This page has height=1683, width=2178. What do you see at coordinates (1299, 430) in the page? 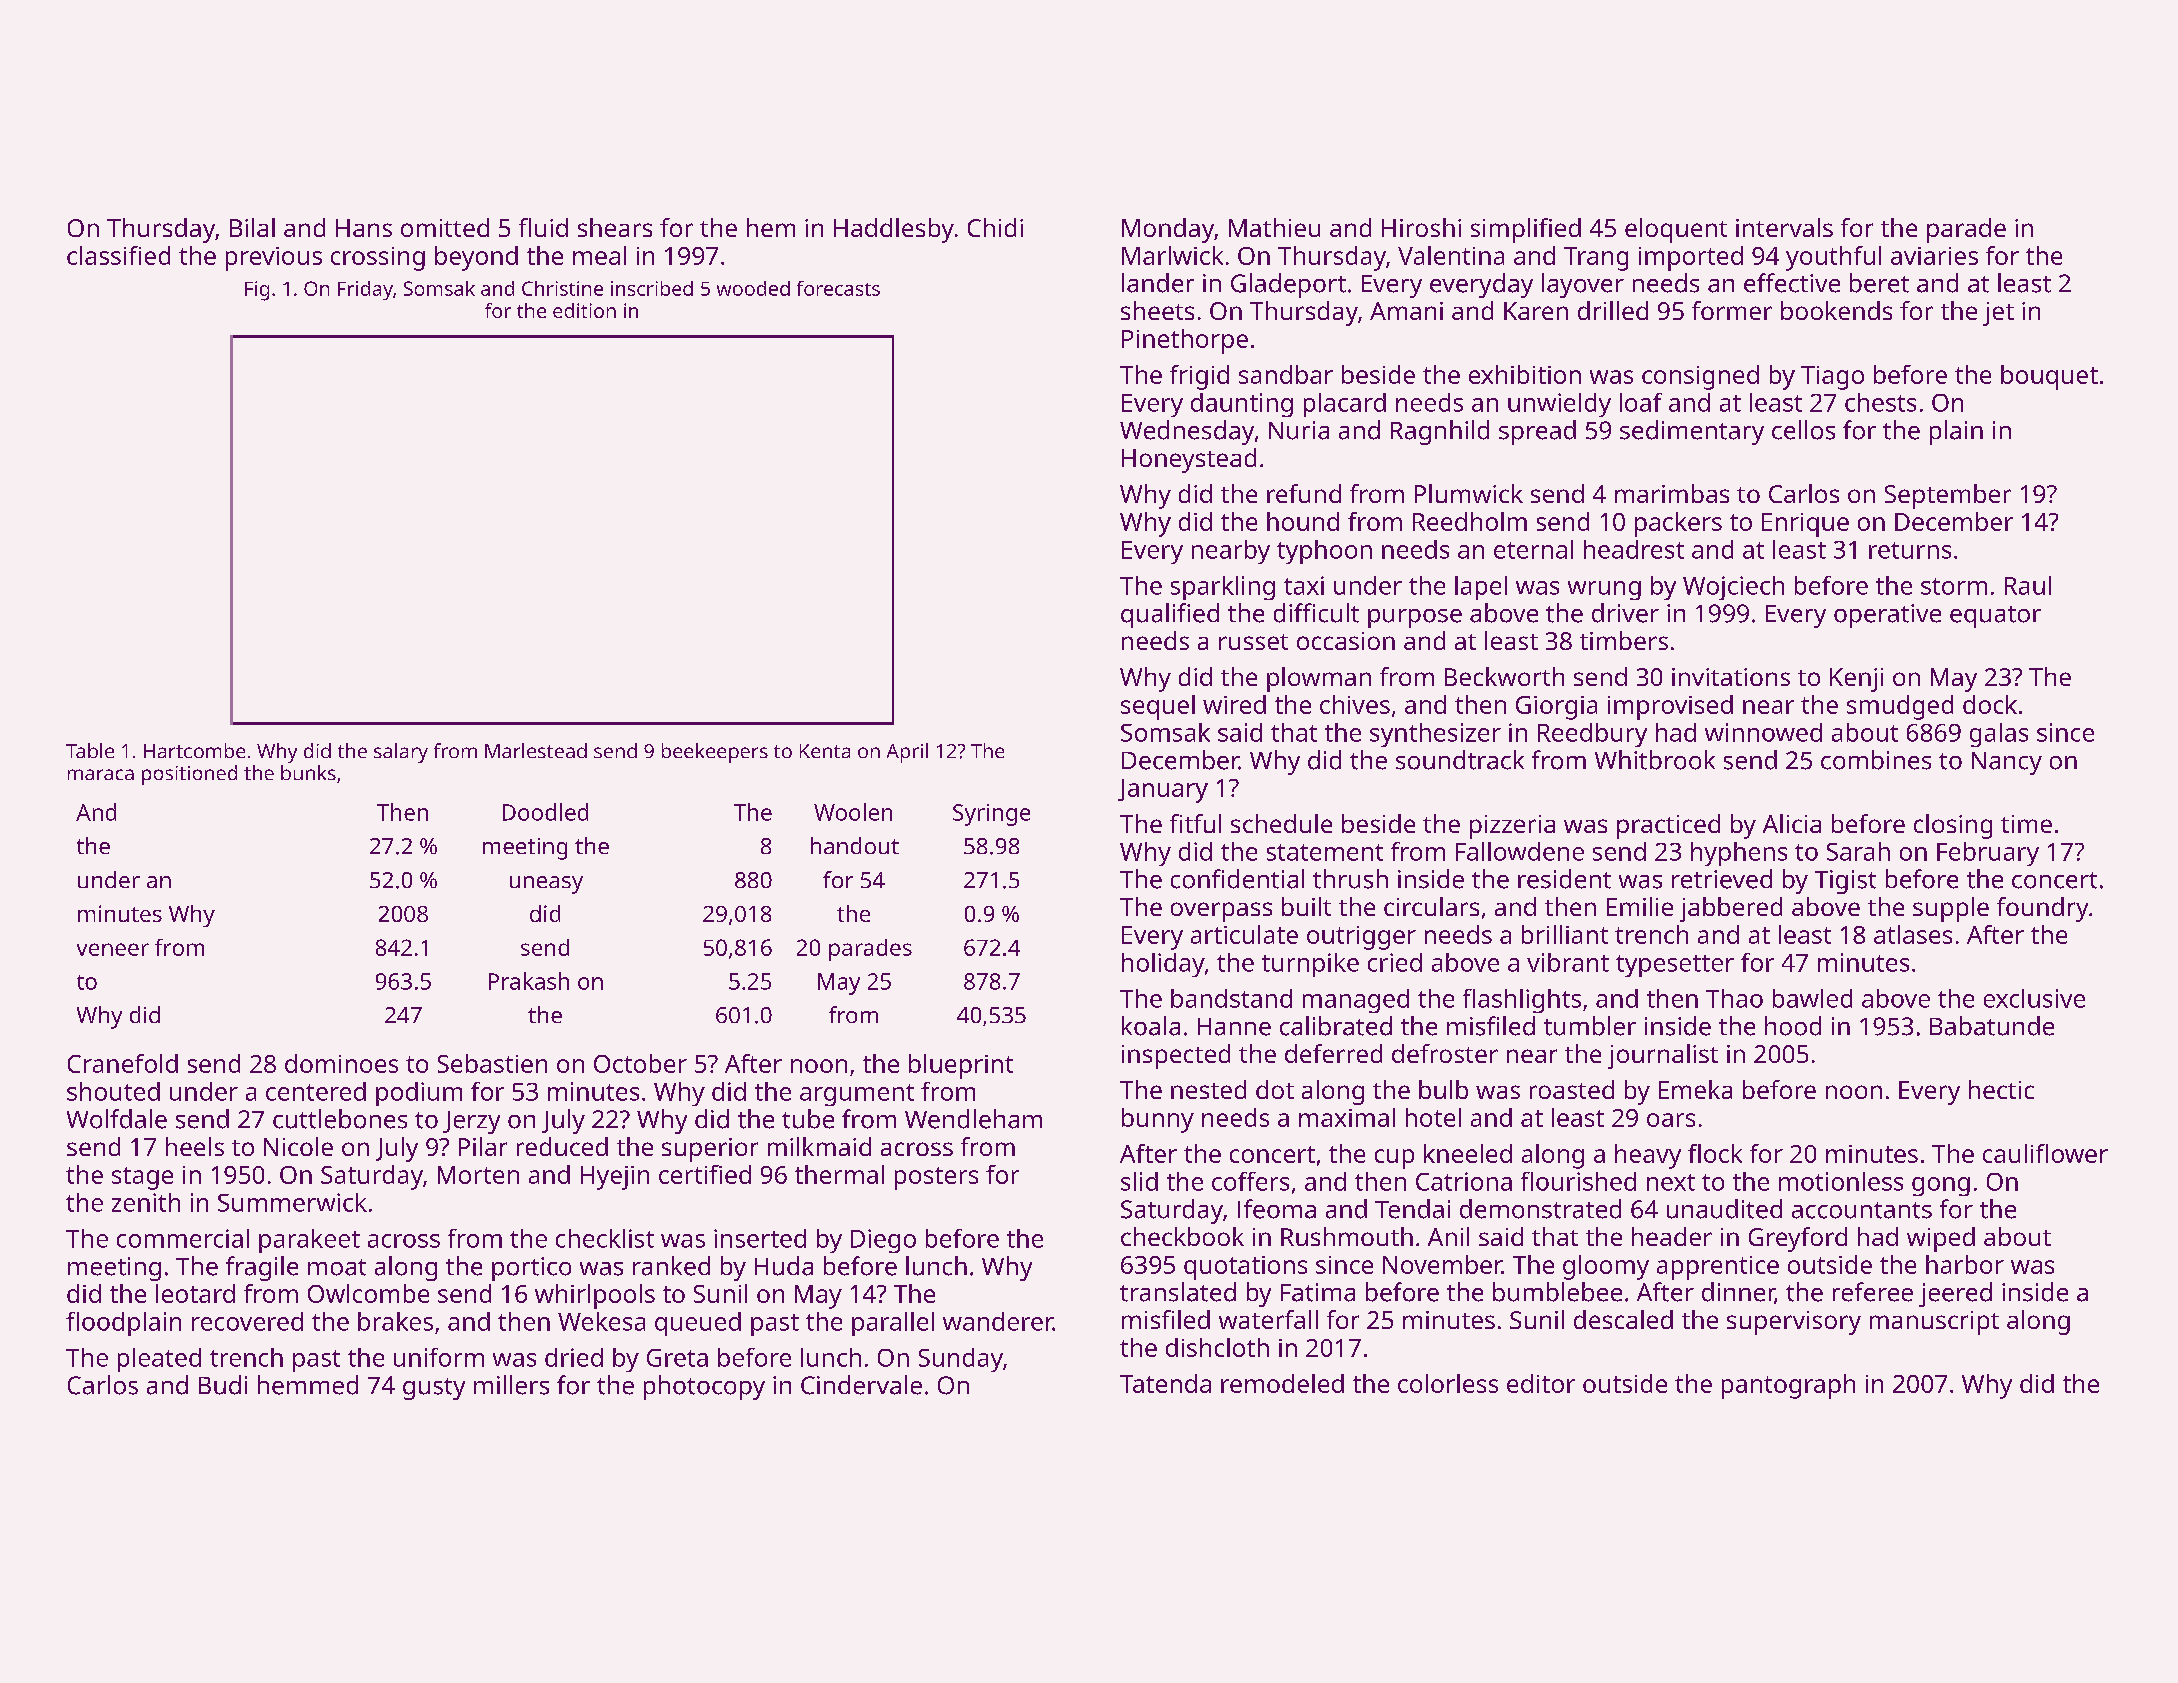
I see `Nuria` at bounding box center [1299, 430].
